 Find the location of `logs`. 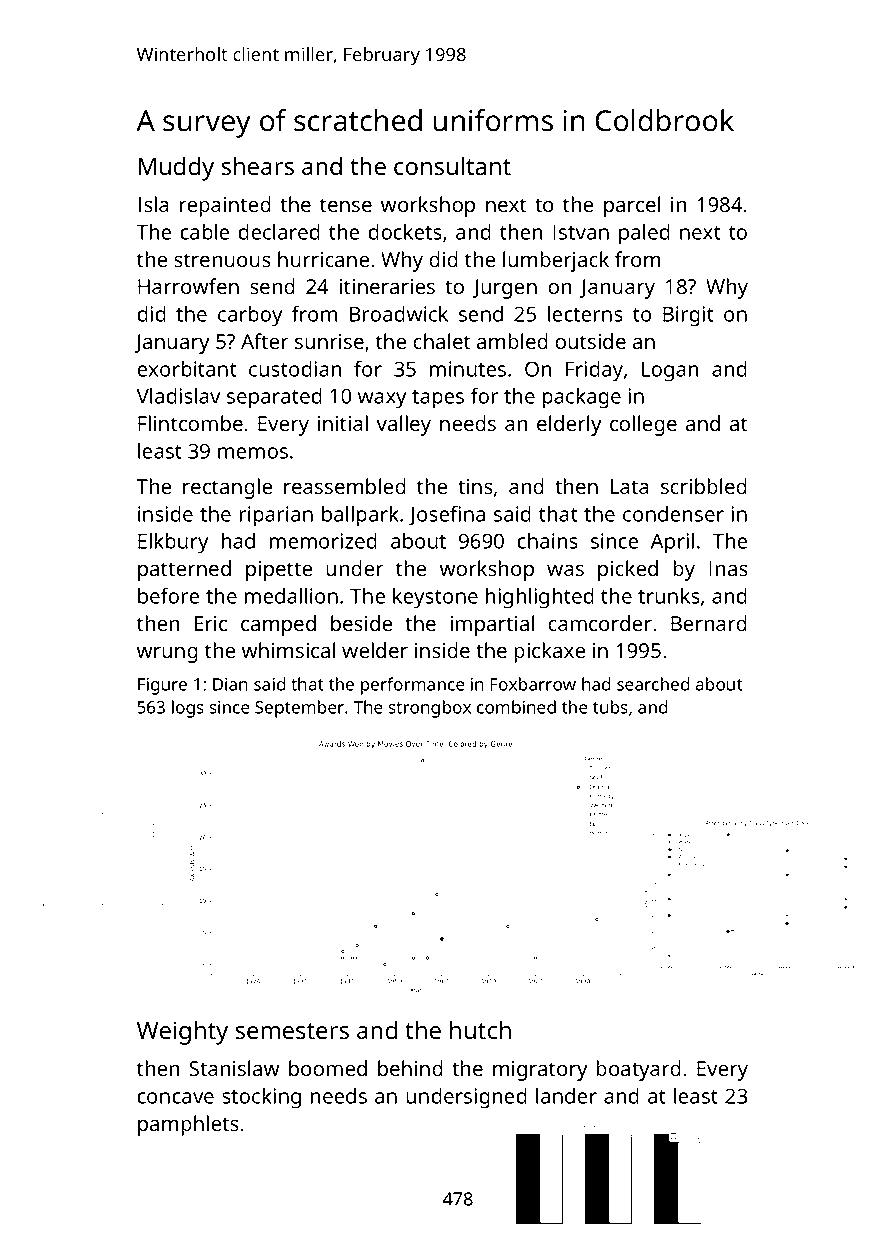

logs is located at coordinates (188, 709).
